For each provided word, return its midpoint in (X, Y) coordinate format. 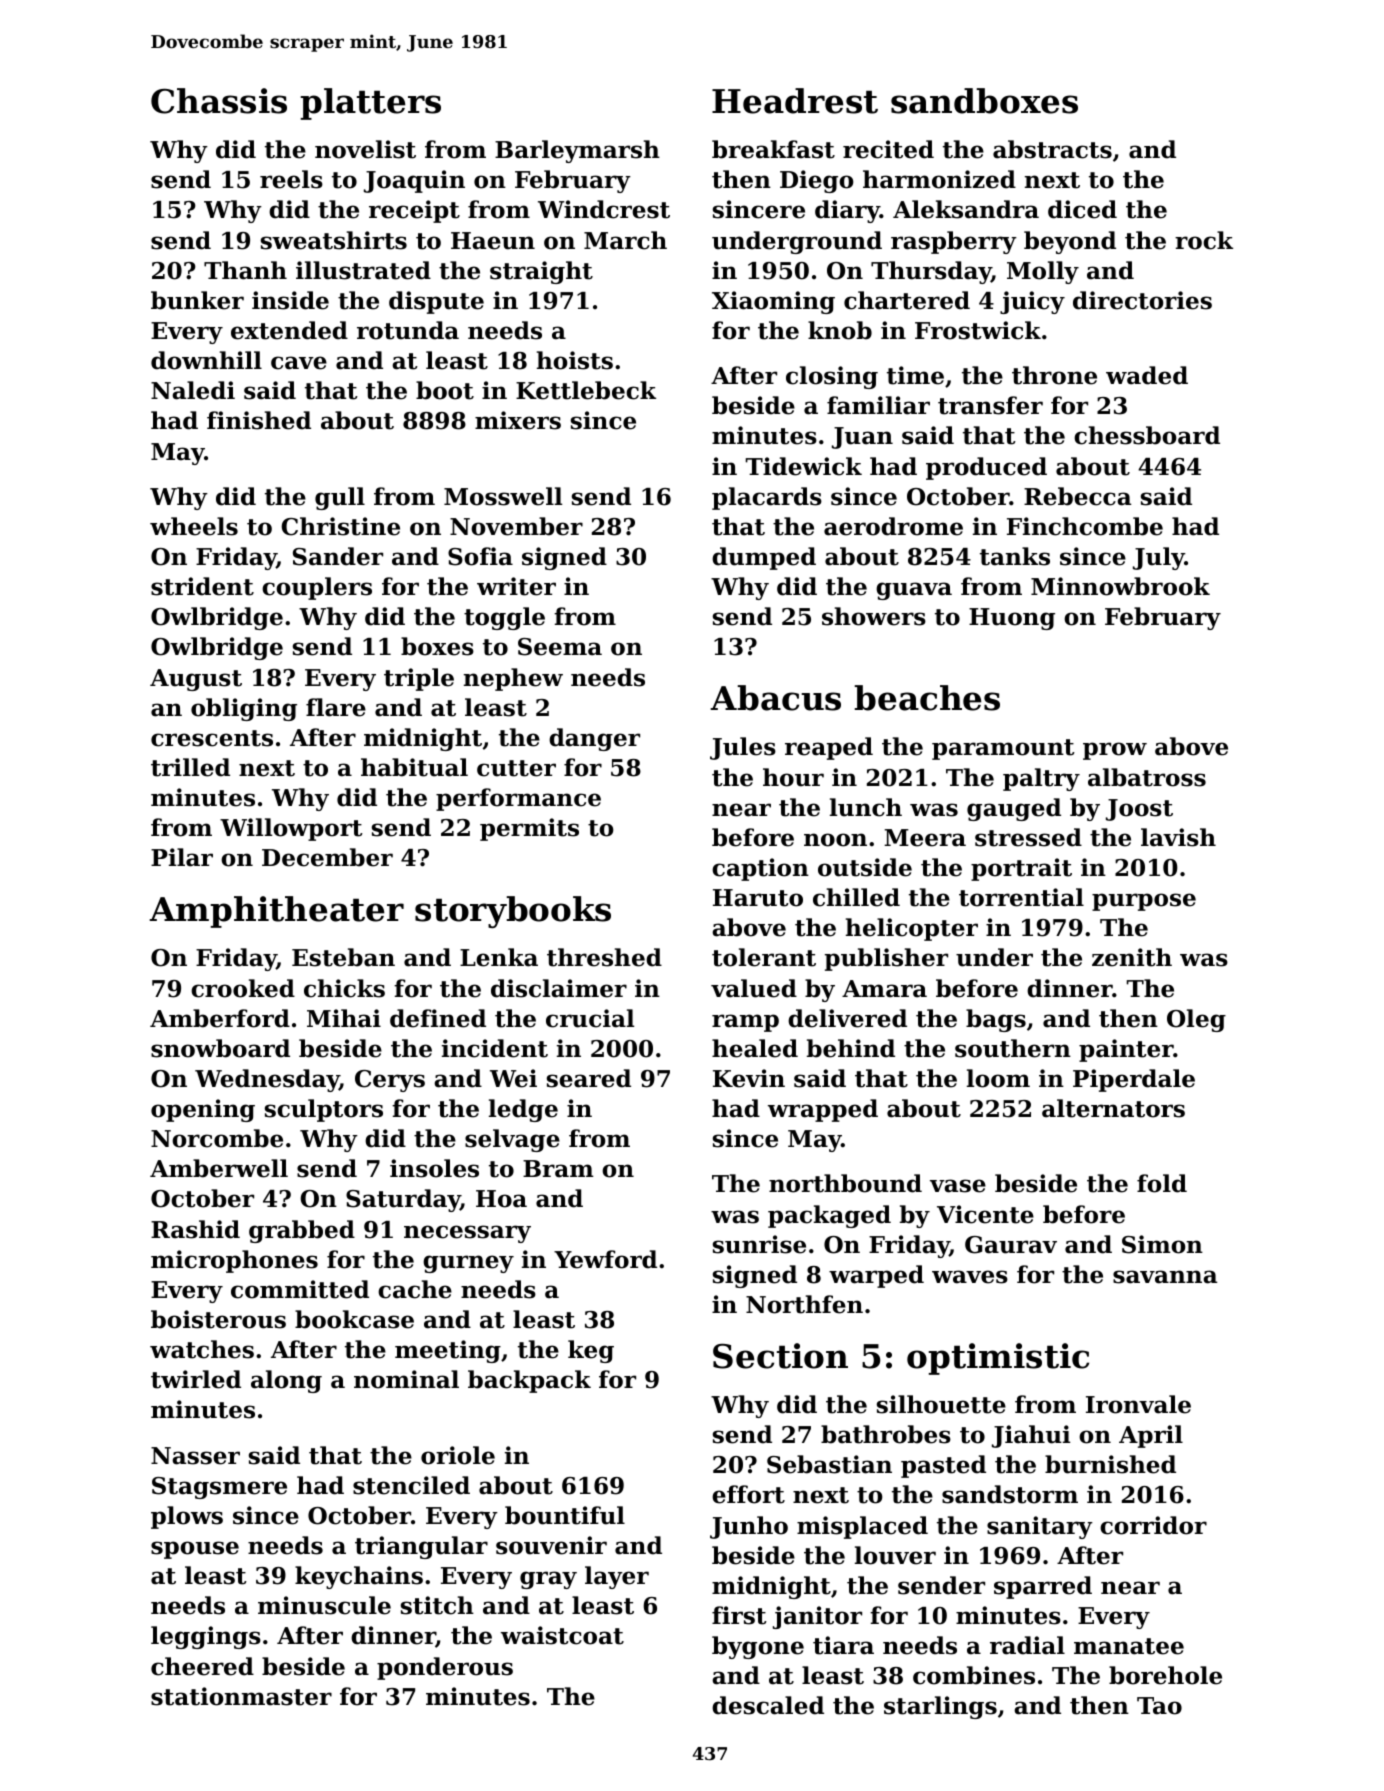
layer (617, 1577)
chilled (856, 897)
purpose (1144, 902)
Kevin (749, 1078)
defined (438, 1018)
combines (974, 1675)
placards (767, 498)
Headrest (795, 101)
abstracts (1052, 149)
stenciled (411, 1485)
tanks (1015, 556)
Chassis (219, 101)
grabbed (302, 1231)
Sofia (480, 556)
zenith (1132, 957)
